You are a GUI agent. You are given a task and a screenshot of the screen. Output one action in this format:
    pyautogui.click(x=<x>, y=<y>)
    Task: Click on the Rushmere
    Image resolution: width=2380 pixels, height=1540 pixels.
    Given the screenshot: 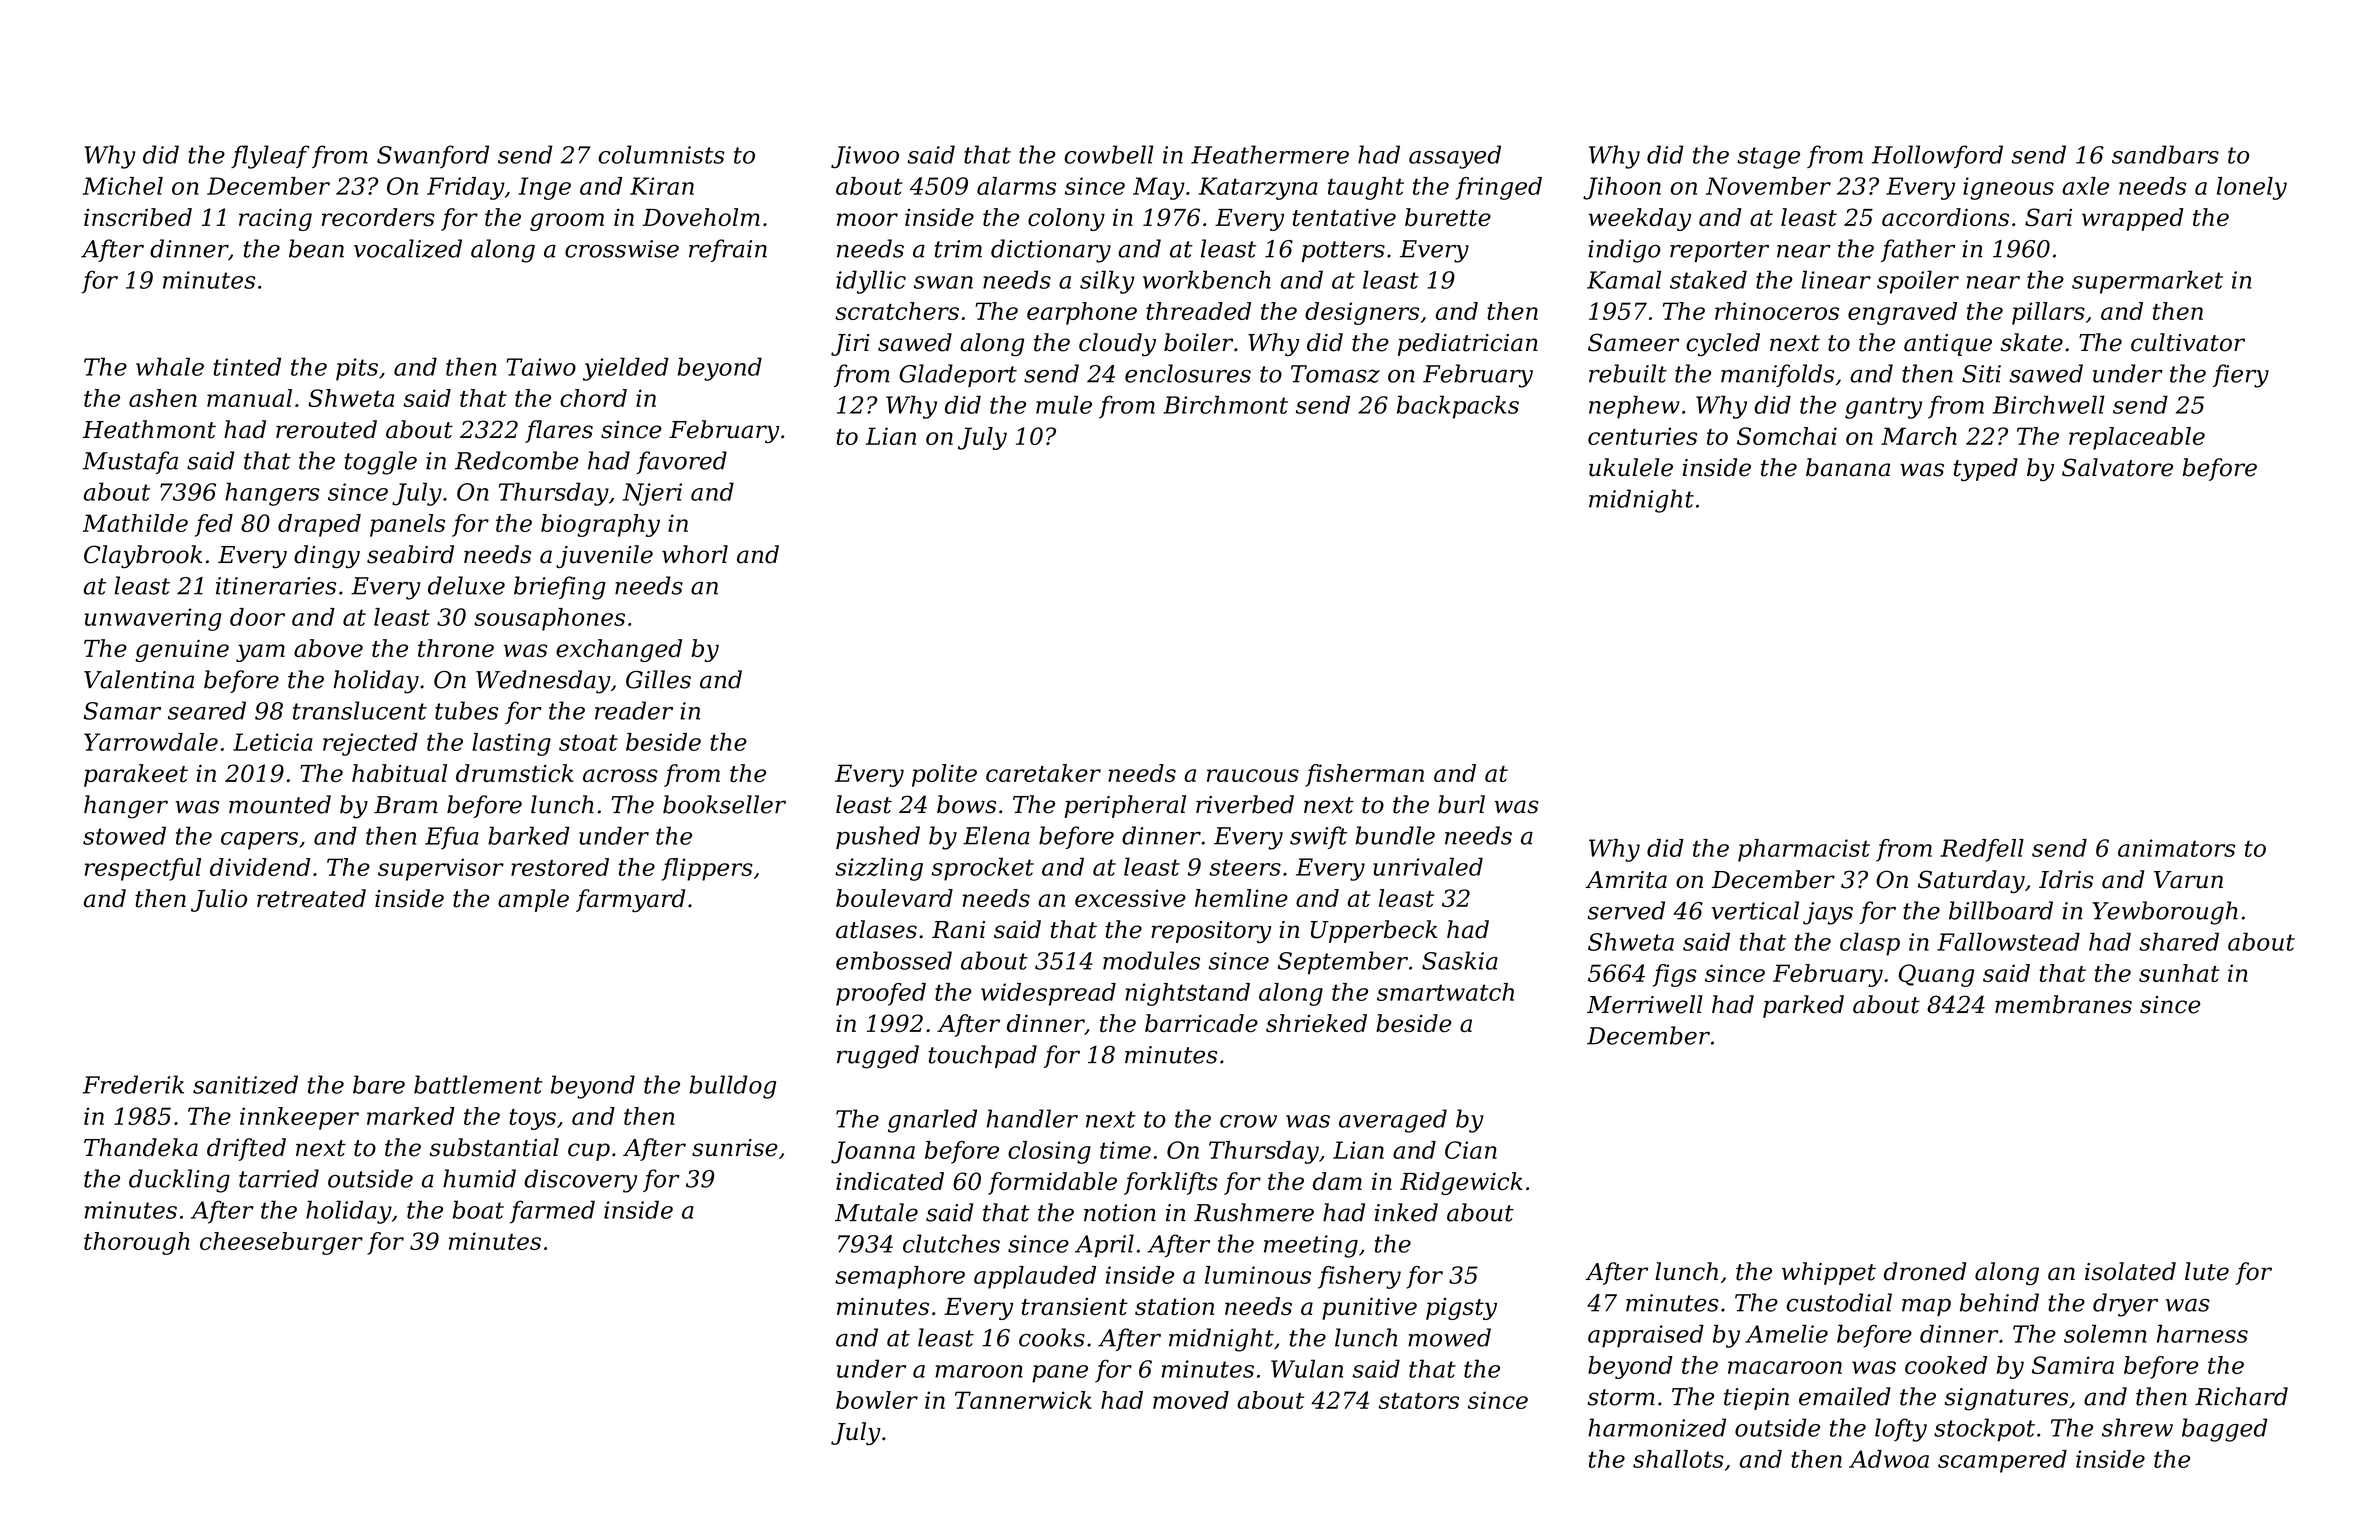 What is the action you would take?
    pyautogui.click(x=1254, y=1212)
